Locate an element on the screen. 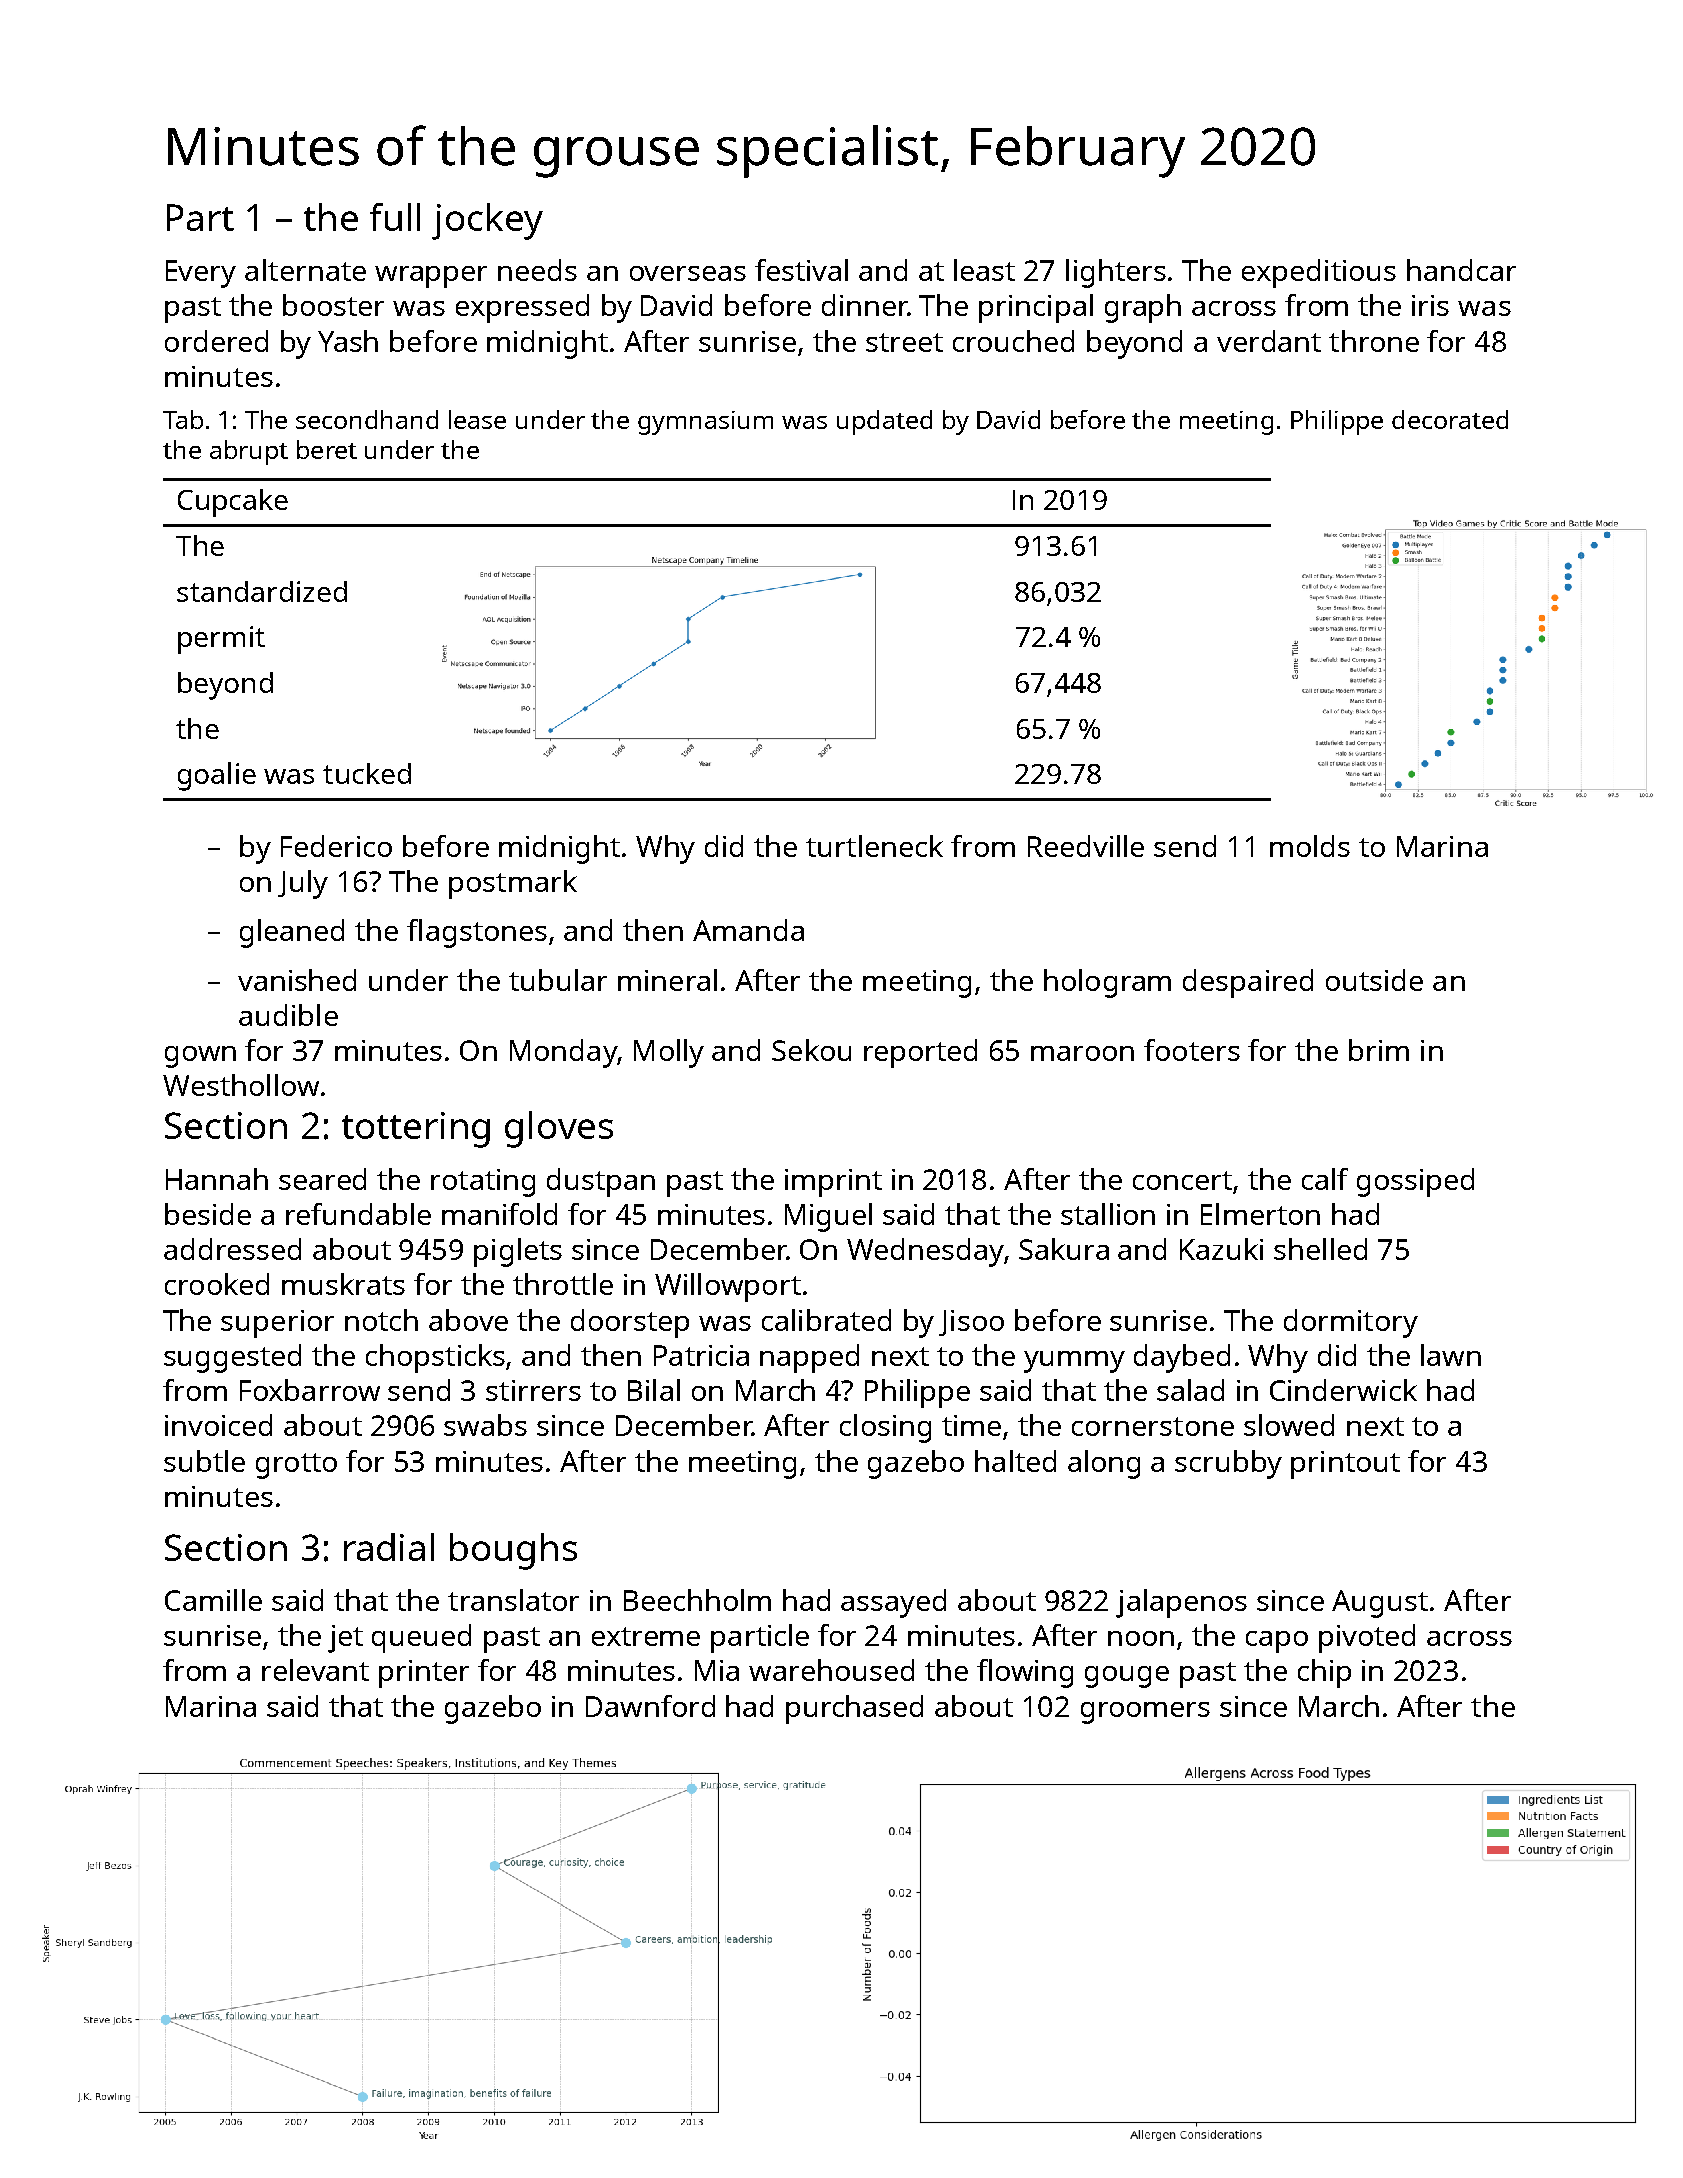 This screenshot has height=2178, width=1683. gymnasium is located at coordinates (705, 423).
